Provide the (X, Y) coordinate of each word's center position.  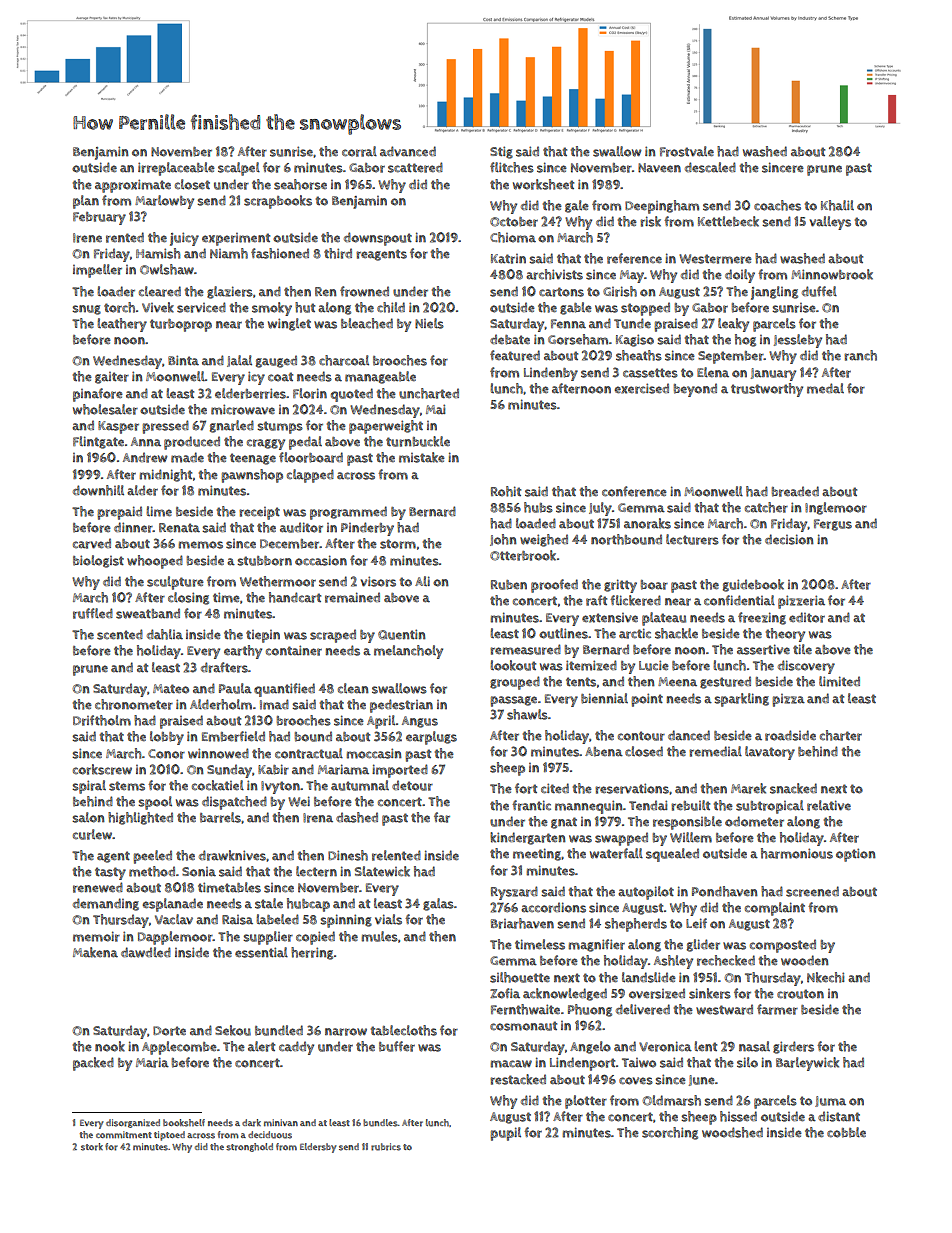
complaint (775, 909)
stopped (645, 309)
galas (438, 904)
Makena (95, 952)
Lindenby (551, 374)
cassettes (650, 373)
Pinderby (367, 529)
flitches (512, 167)
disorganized (133, 1123)
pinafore (98, 395)
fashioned (280, 253)
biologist (98, 561)
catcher (766, 507)
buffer (397, 1046)
